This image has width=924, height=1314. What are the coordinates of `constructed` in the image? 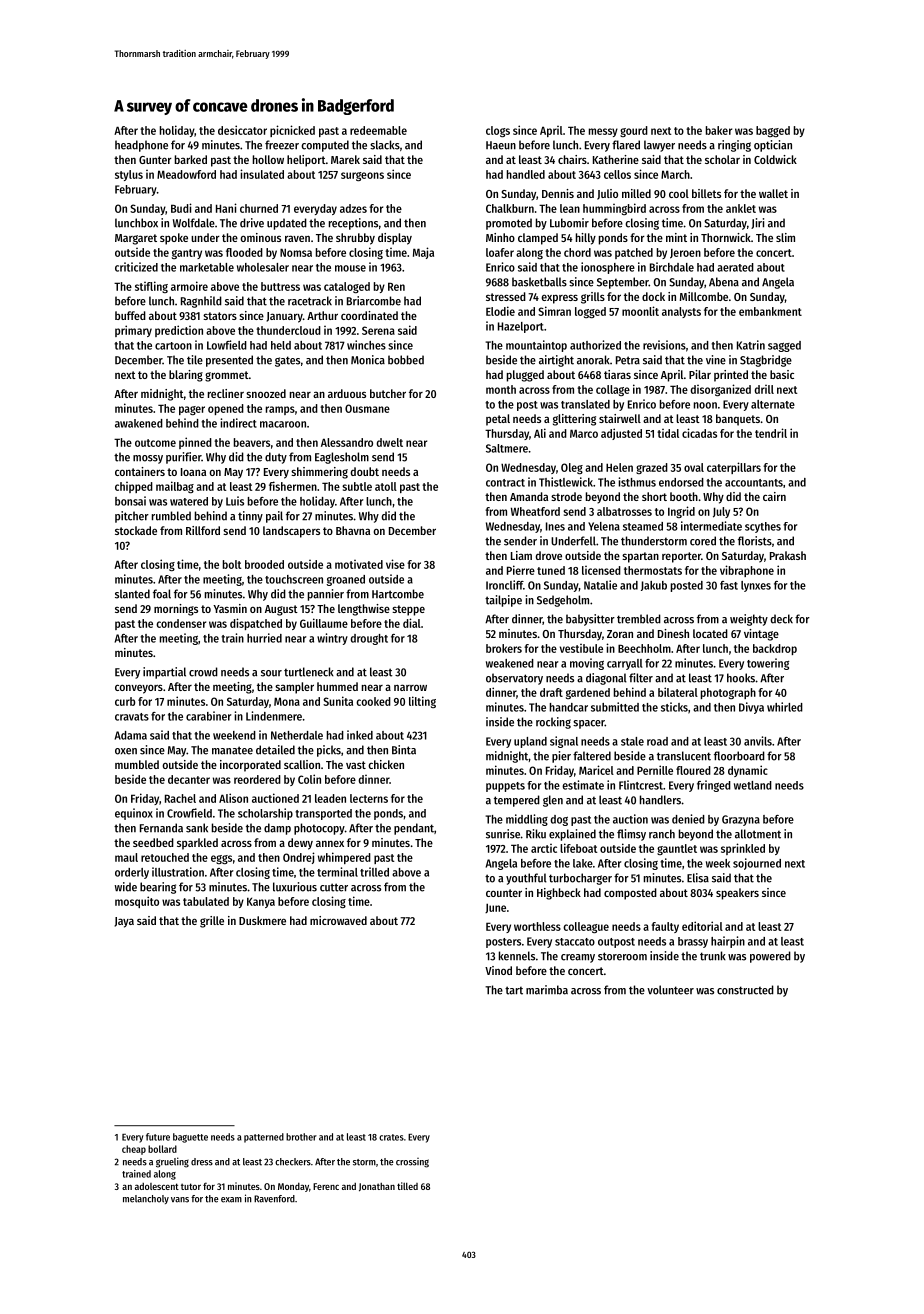 It's located at (745, 990).
